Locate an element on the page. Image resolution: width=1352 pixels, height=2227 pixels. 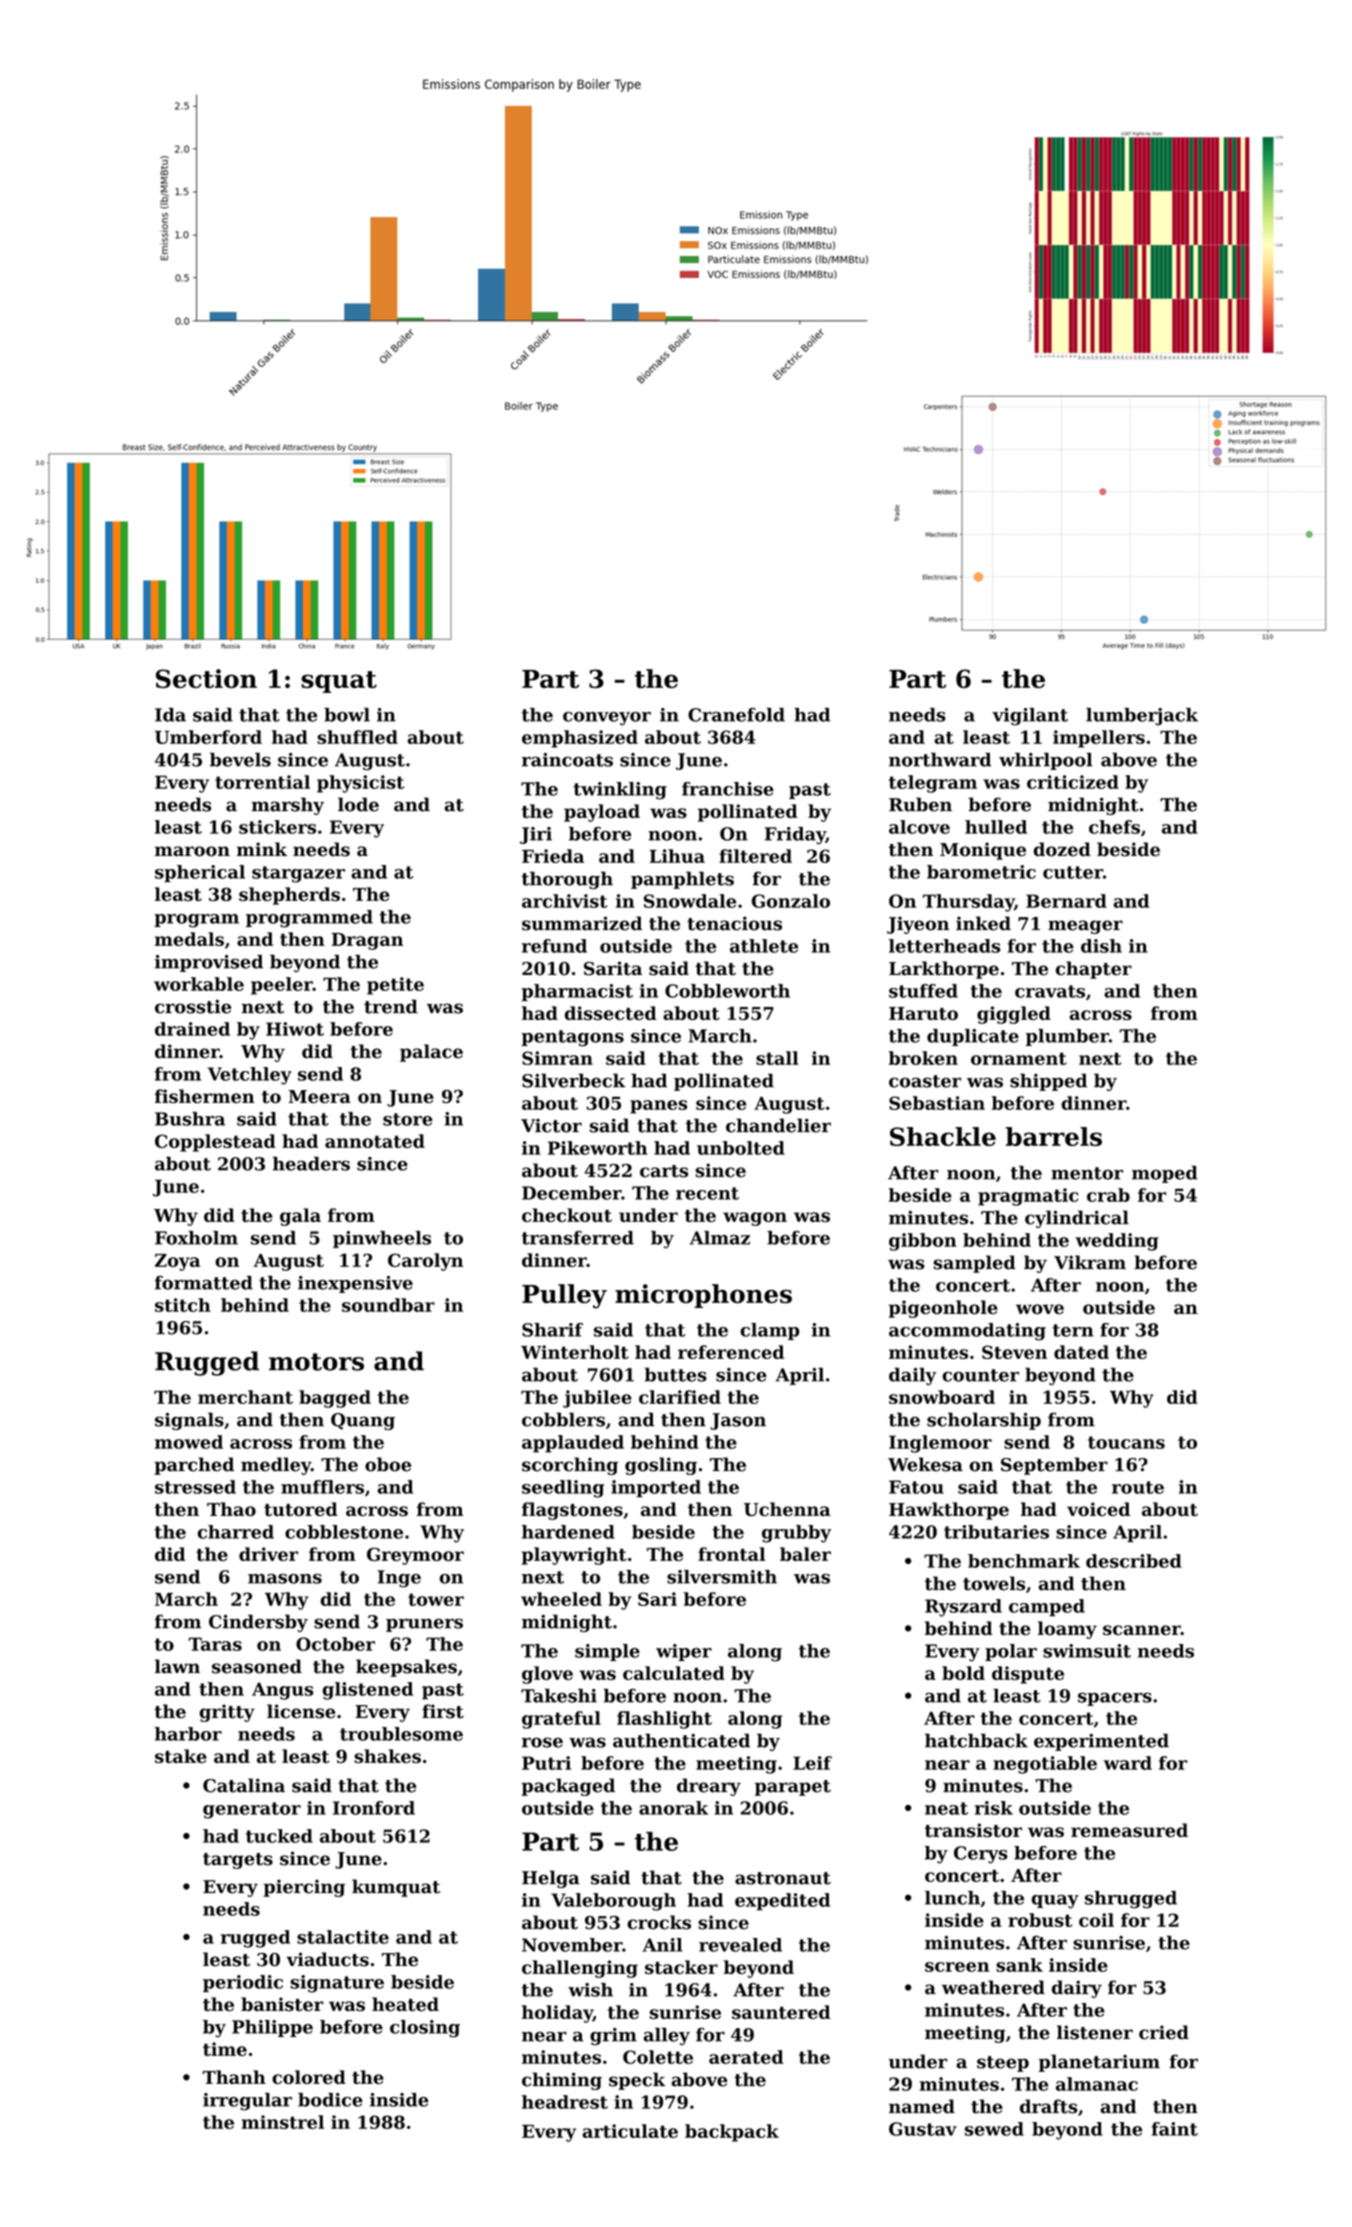
charred is located at coordinates (236, 1532).
